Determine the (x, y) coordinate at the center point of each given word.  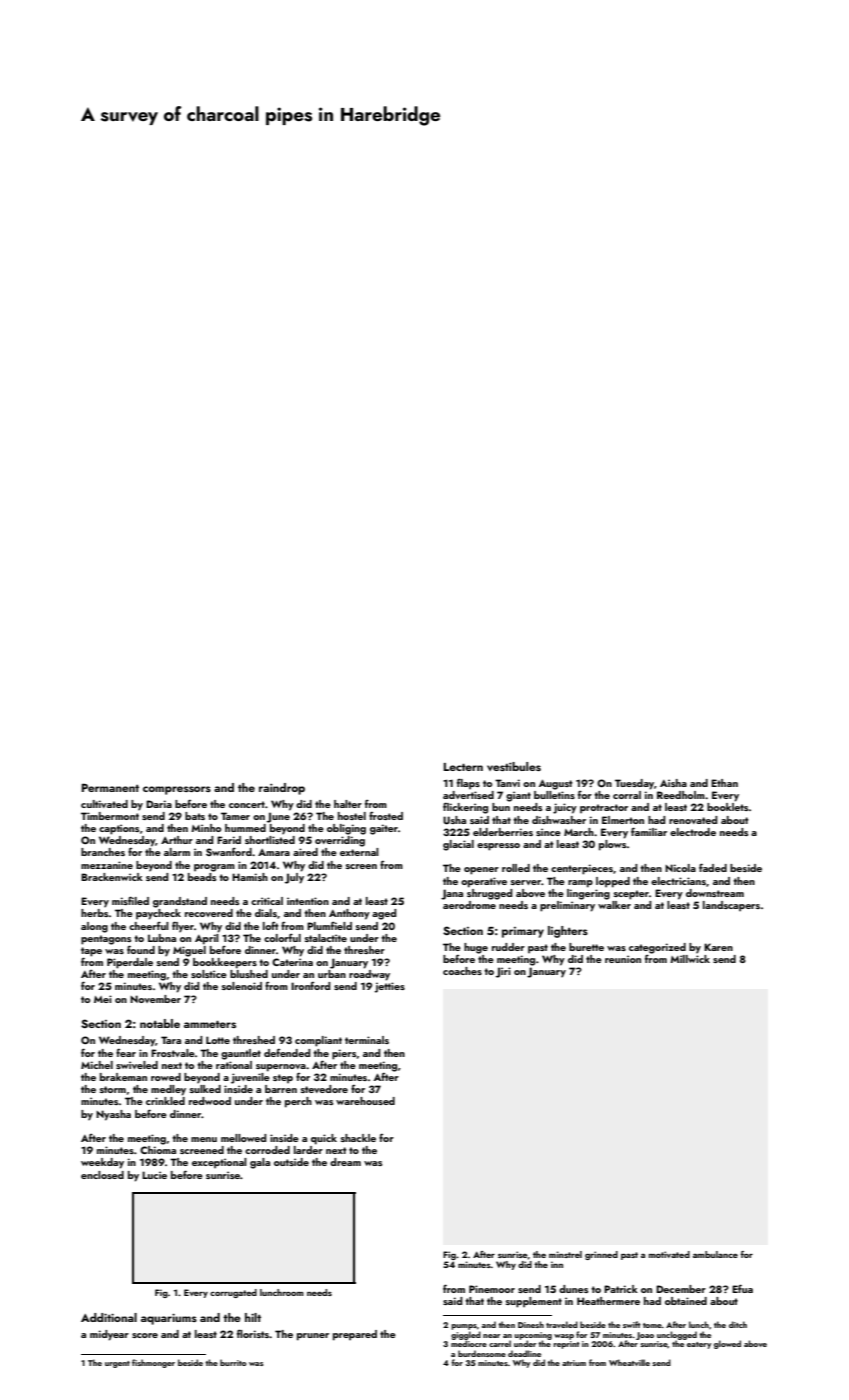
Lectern (463, 767)
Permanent (110, 787)
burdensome (482, 1353)
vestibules (514, 766)
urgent (117, 1364)
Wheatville (629, 1362)
